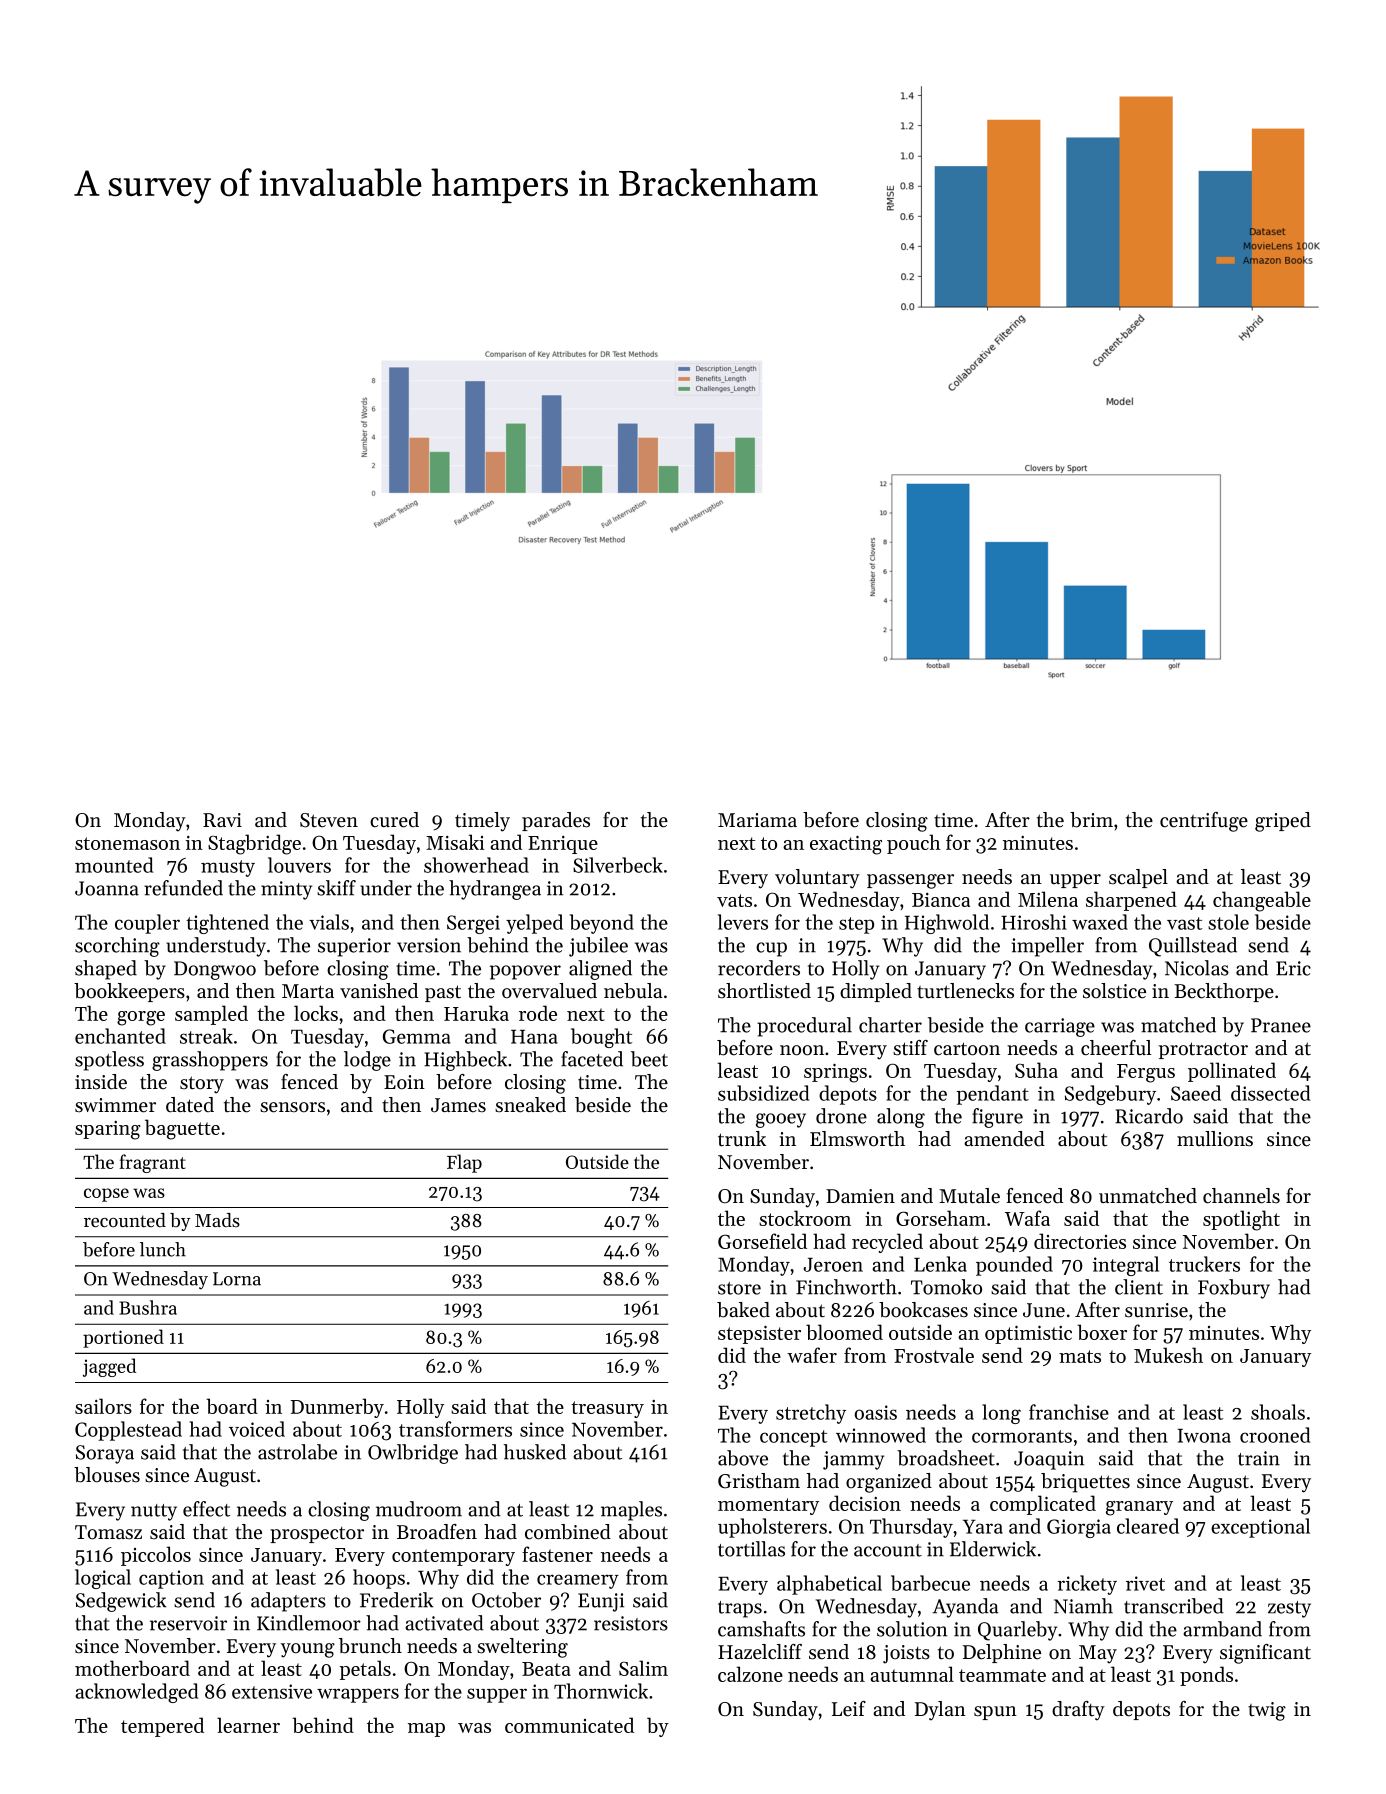 This screenshot has width=1386, height=1794. I want to click on Joaquin, so click(1049, 1460).
